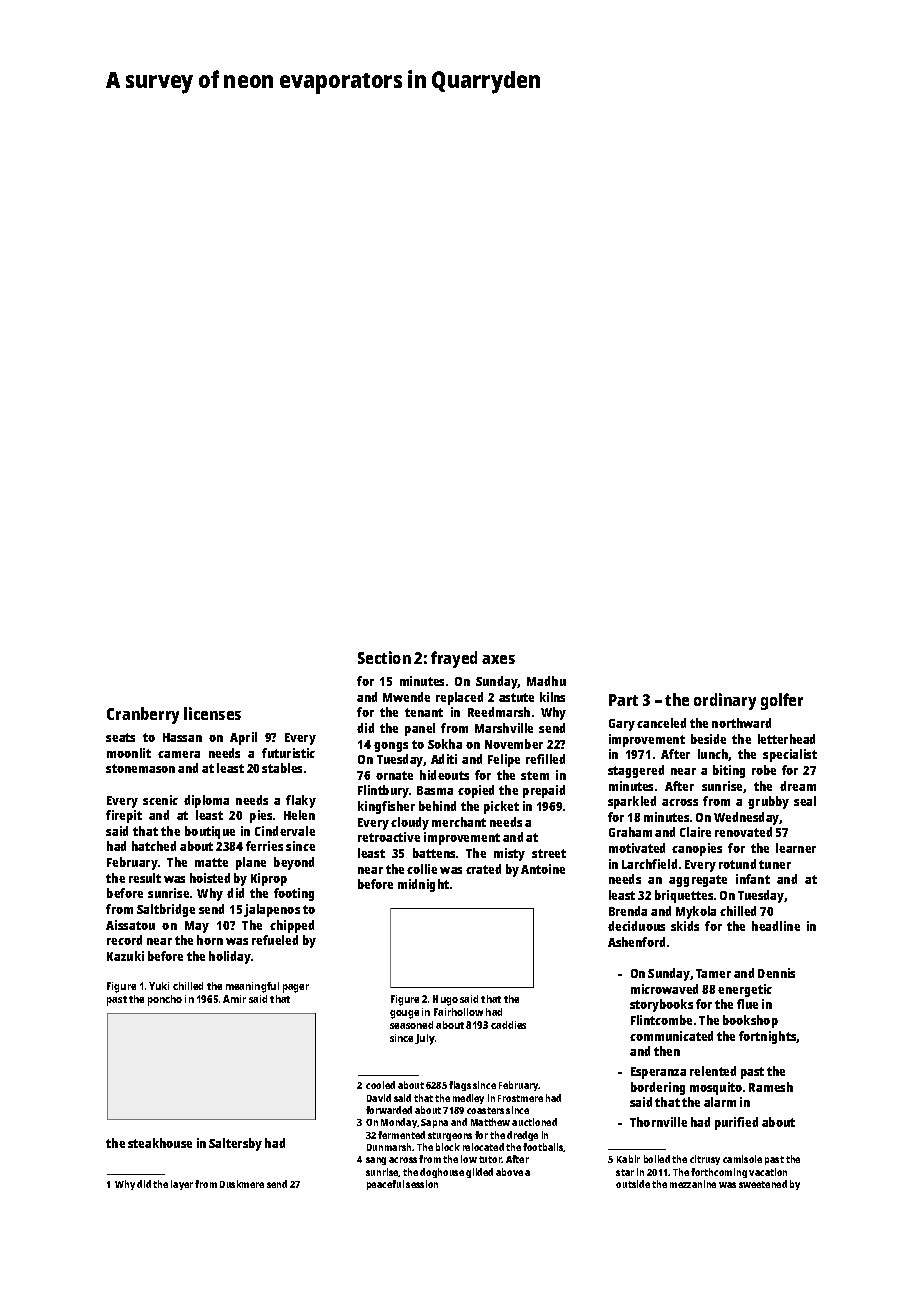  What do you see at coordinates (658, 1088) in the page?
I see `bordering` at bounding box center [658, 1088].
